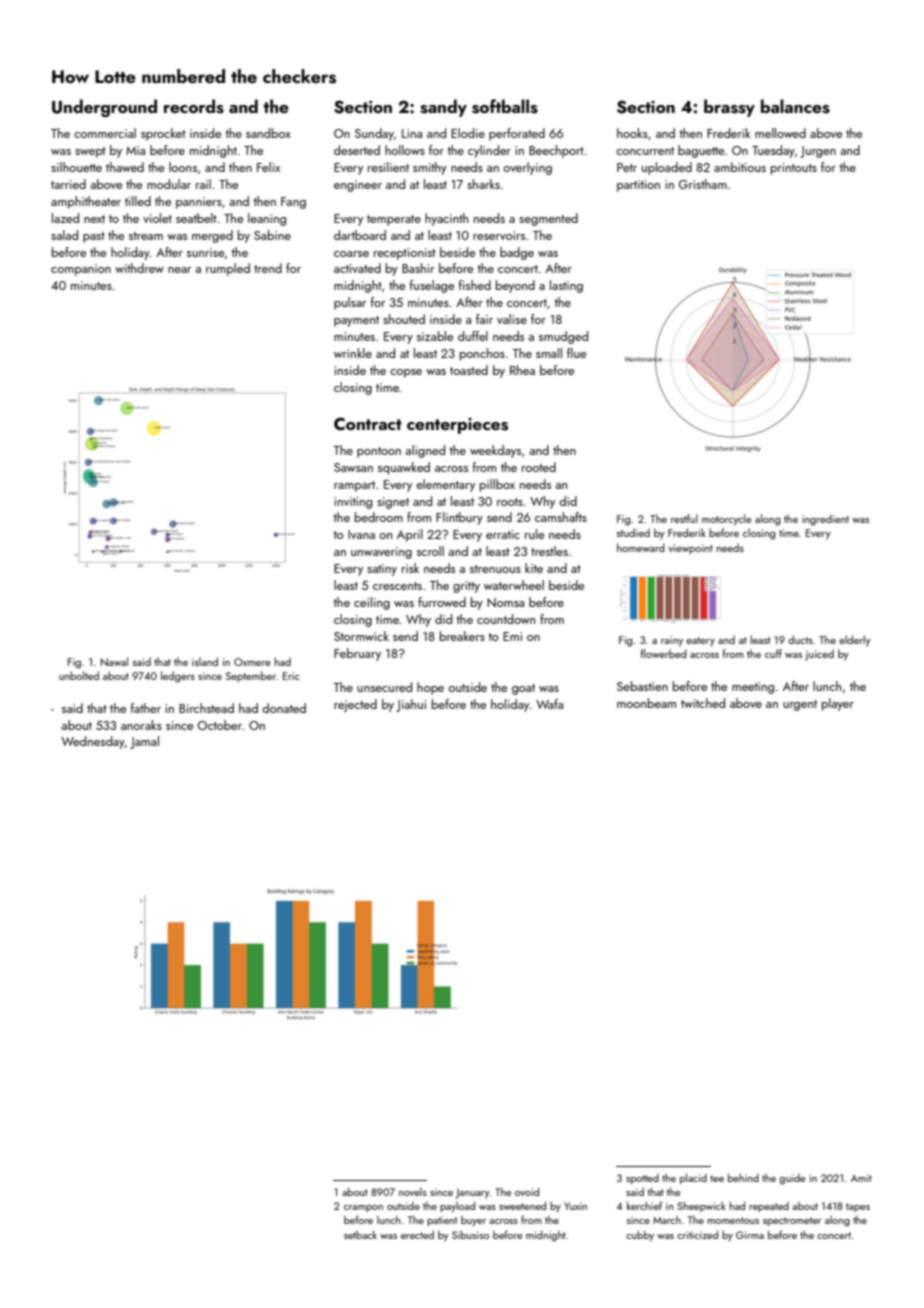 The width and height of the screenshot is (924, 1308). I want to click on viewpoint, so click(690, 549).
